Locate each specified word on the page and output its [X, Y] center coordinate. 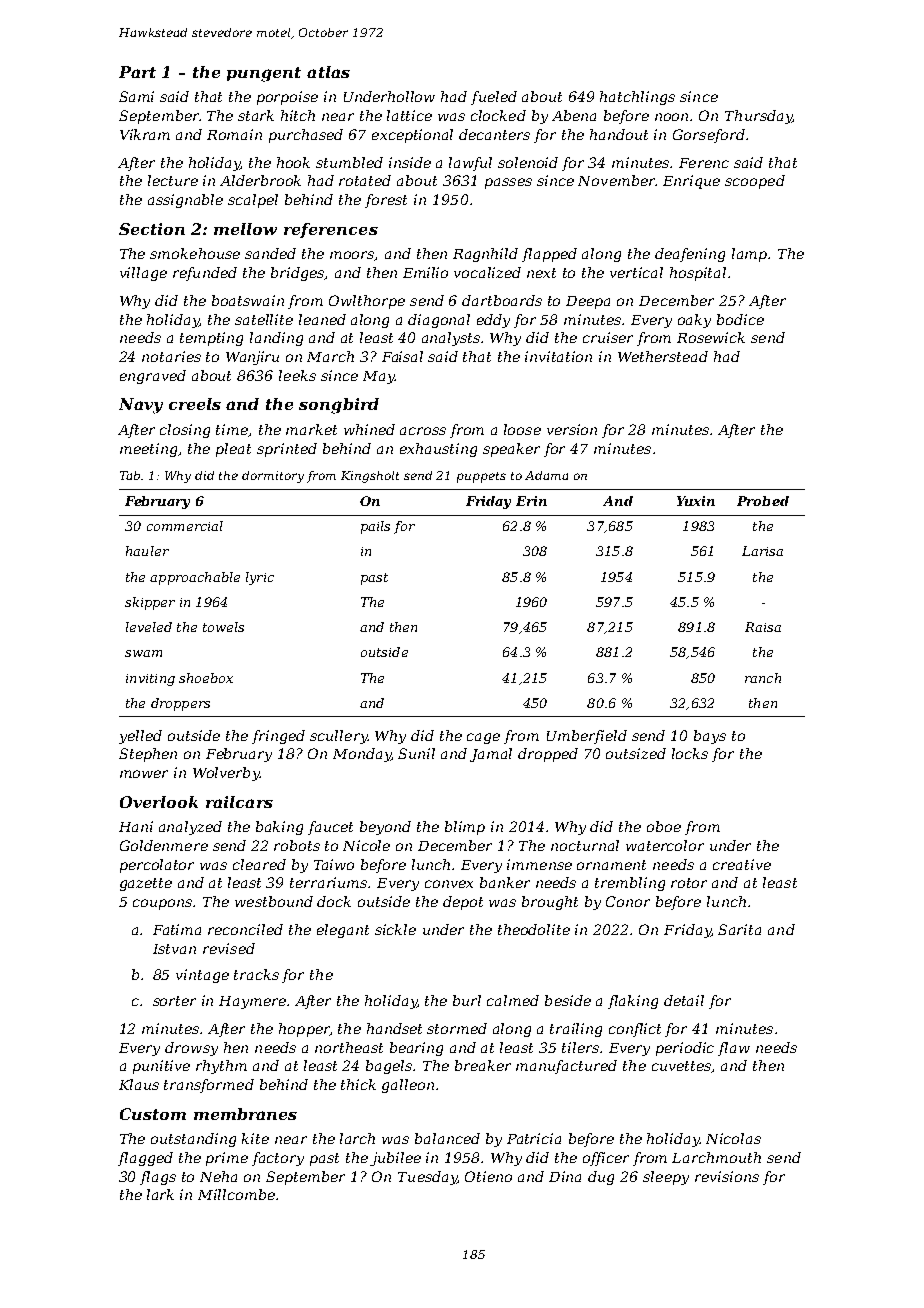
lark [160, 1194]
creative [742, 864]
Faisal [402, 356]
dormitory [273, 477]
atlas [328, 72]
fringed [278, 737]
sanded [270, 253]
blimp [465, 828]
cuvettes [682, 1067]
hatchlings [637, 98]
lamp [749, 255]
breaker [483, 1065]
